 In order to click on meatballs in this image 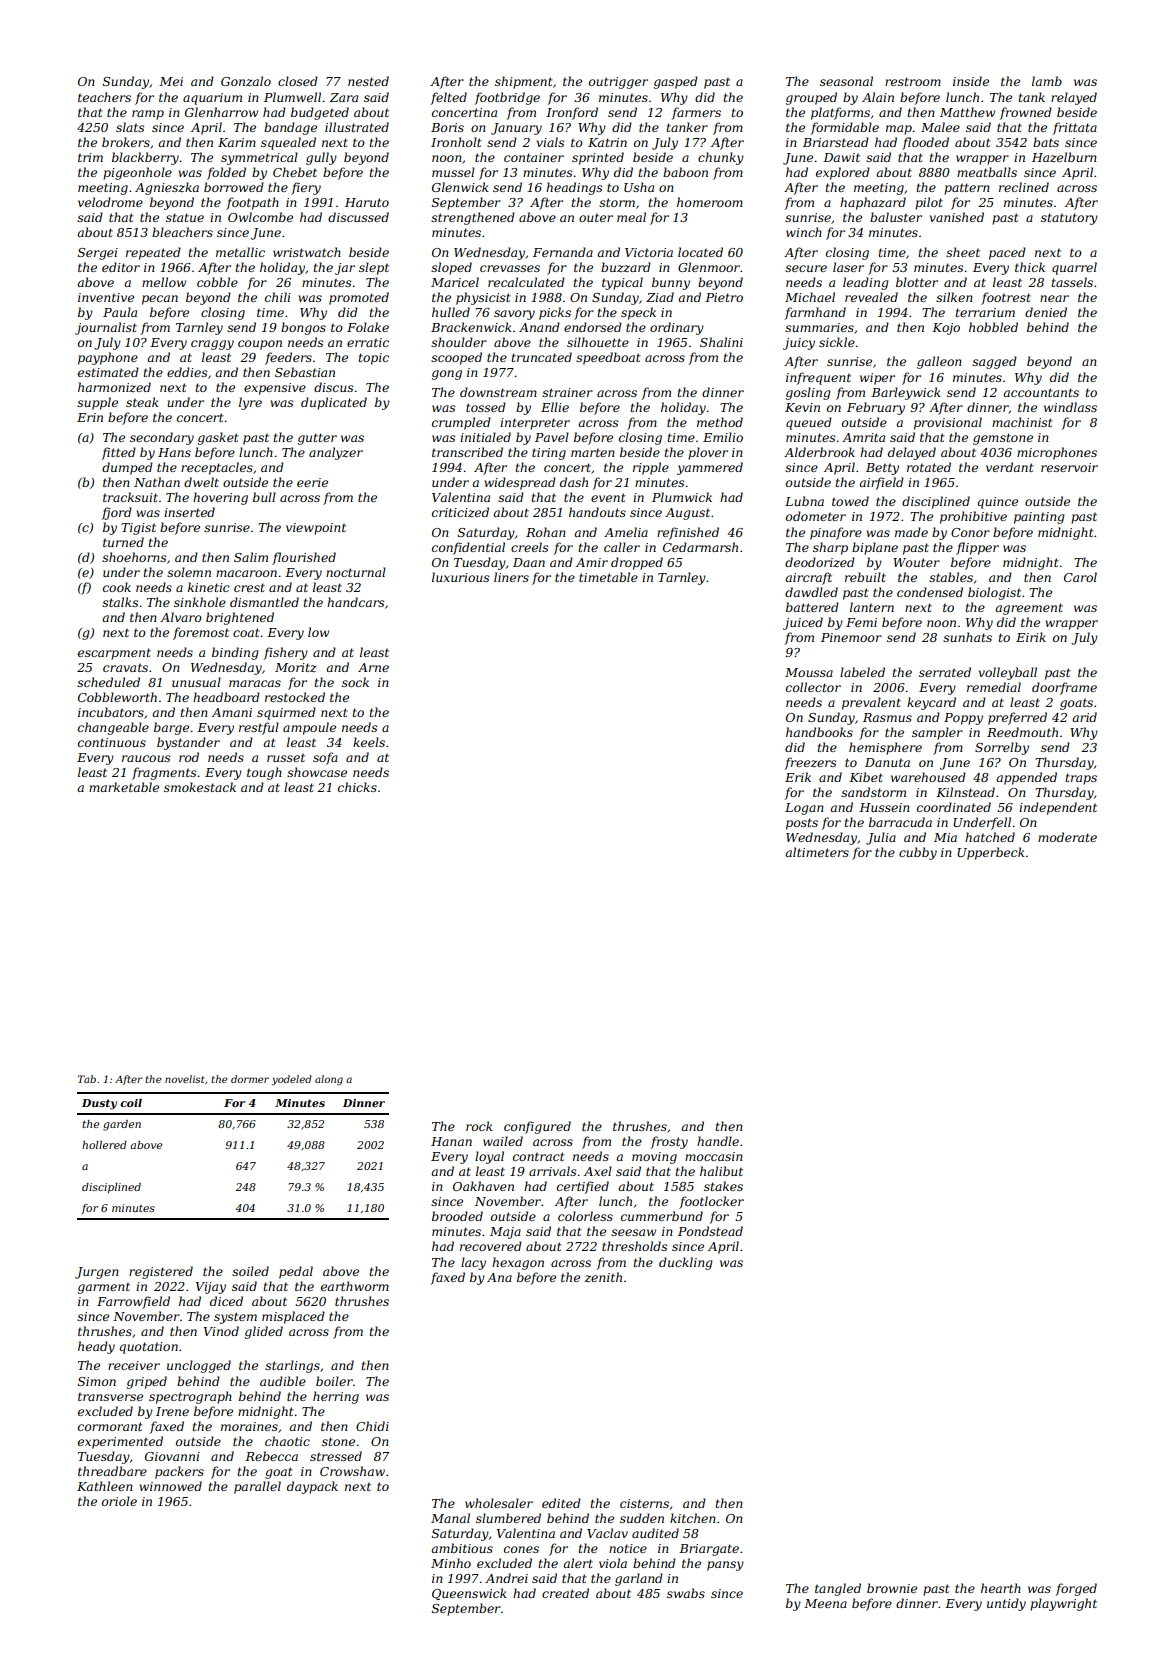, I will do `click(987, 172)`.
